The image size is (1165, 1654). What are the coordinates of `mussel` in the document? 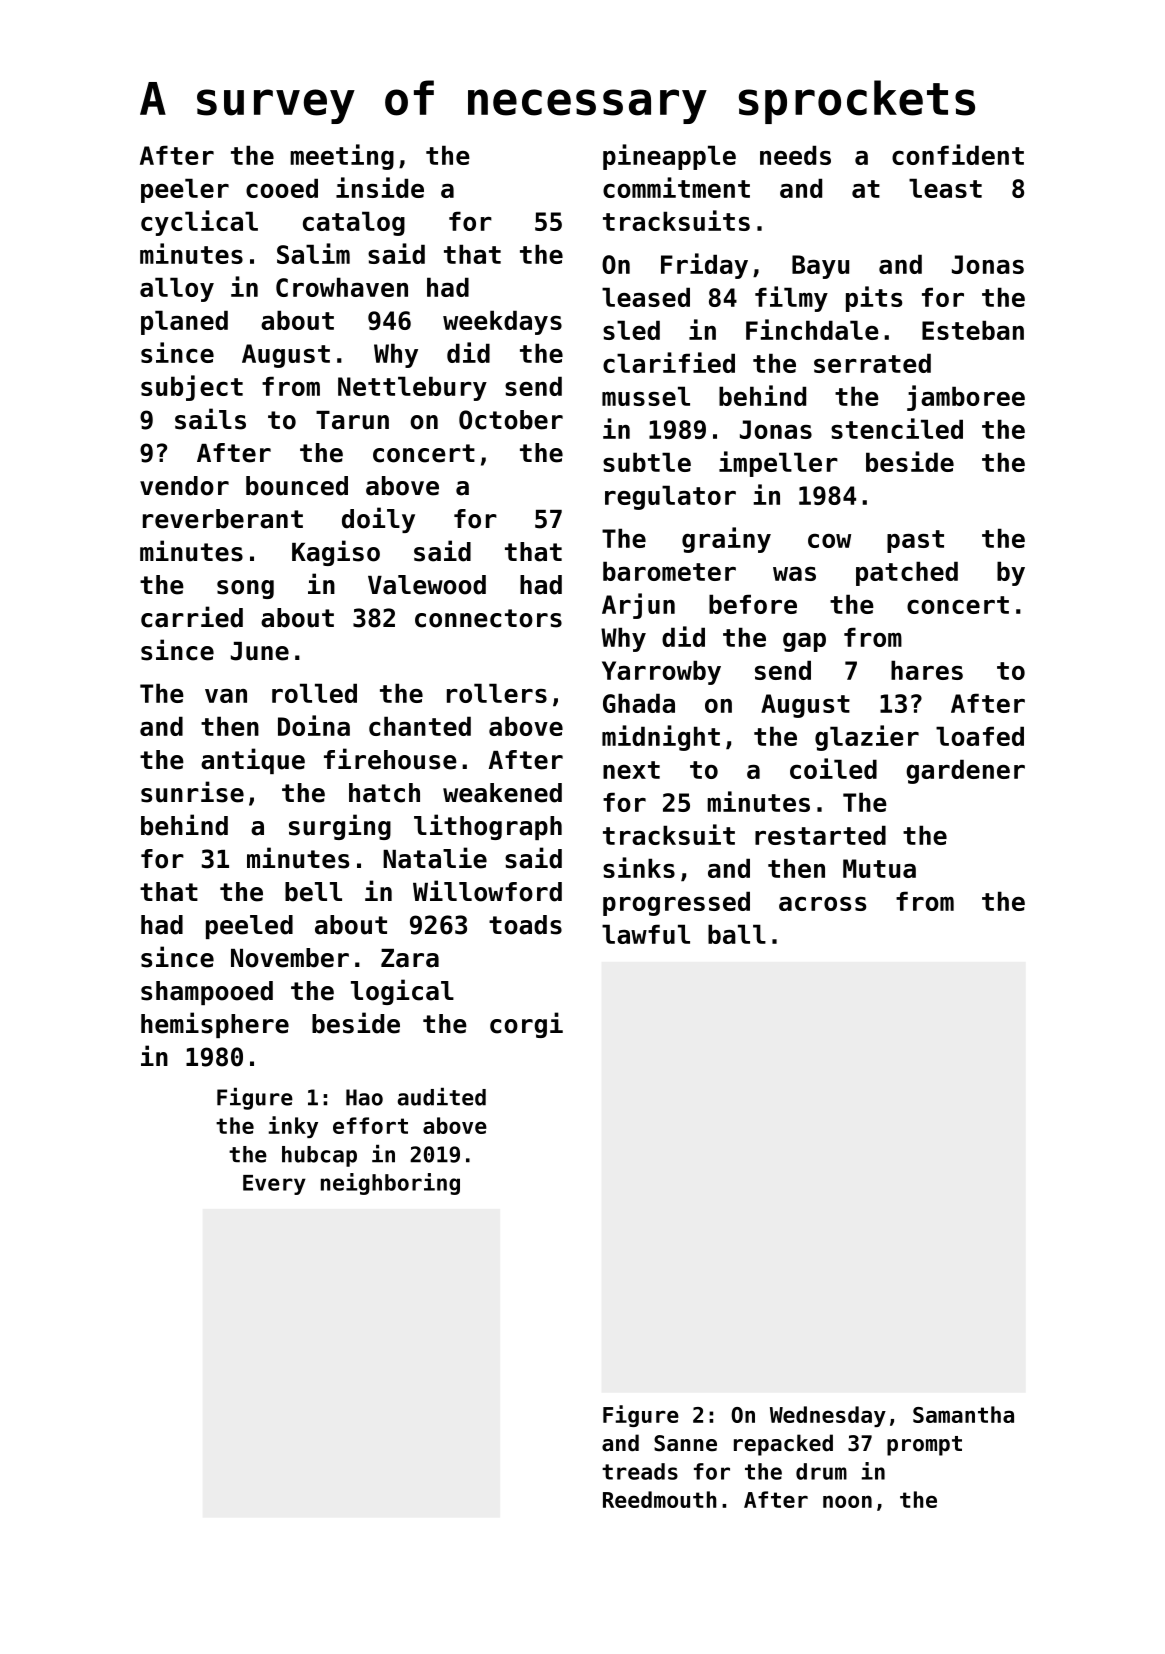 It's located at (646, 396).
